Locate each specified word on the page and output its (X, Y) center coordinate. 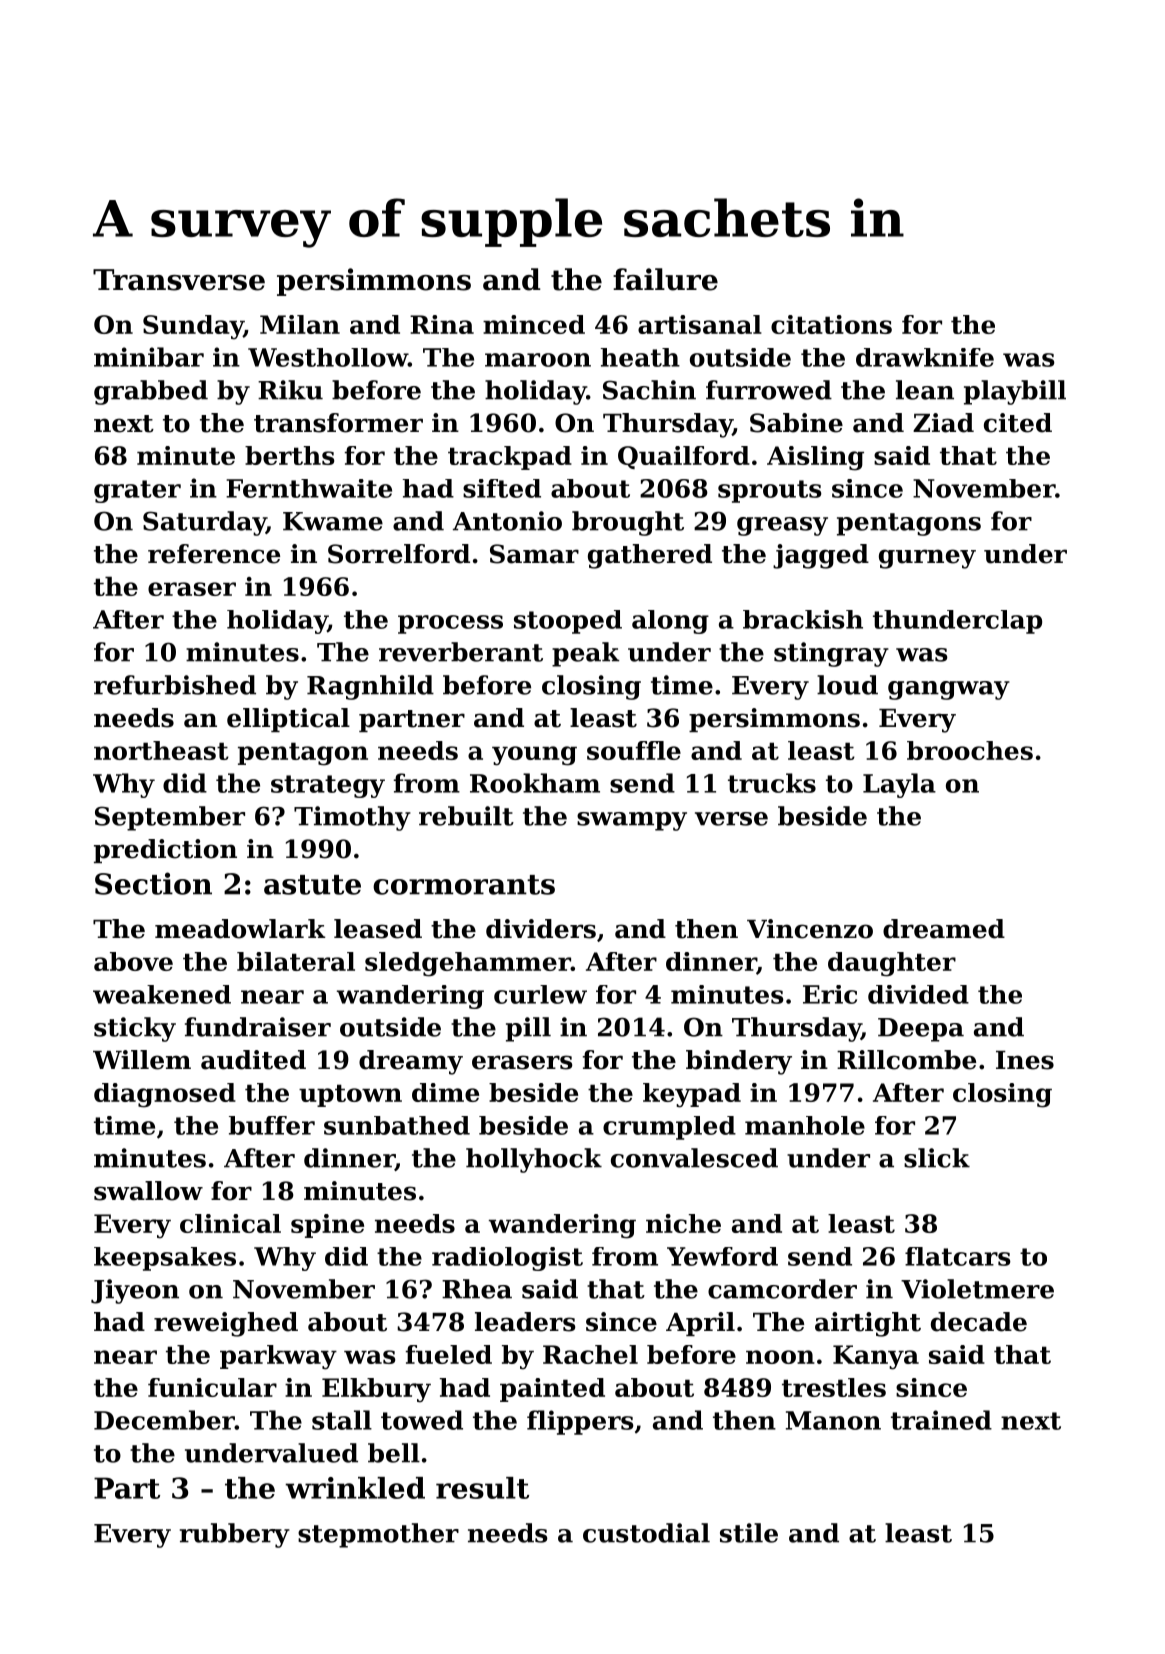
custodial (646, 1533)
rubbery (235, 1535)
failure (665, 279)
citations (831, 324)
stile (749, 1533)
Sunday (193, 327)
